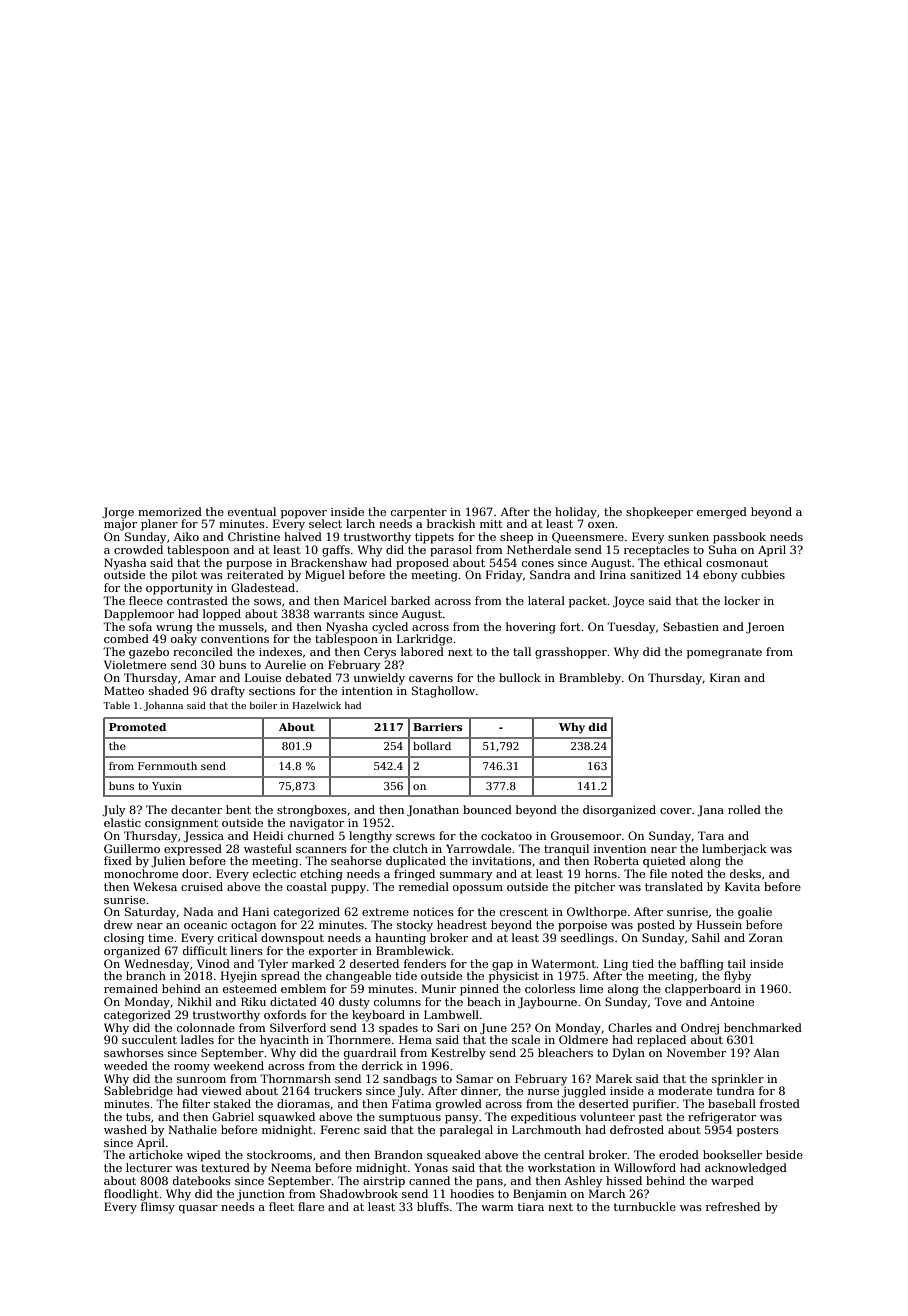 This page has width=908, height=1316. What do you see at coordinates (254, 536) in the page?
I see `Christine` at bounding box center [254, 536].
